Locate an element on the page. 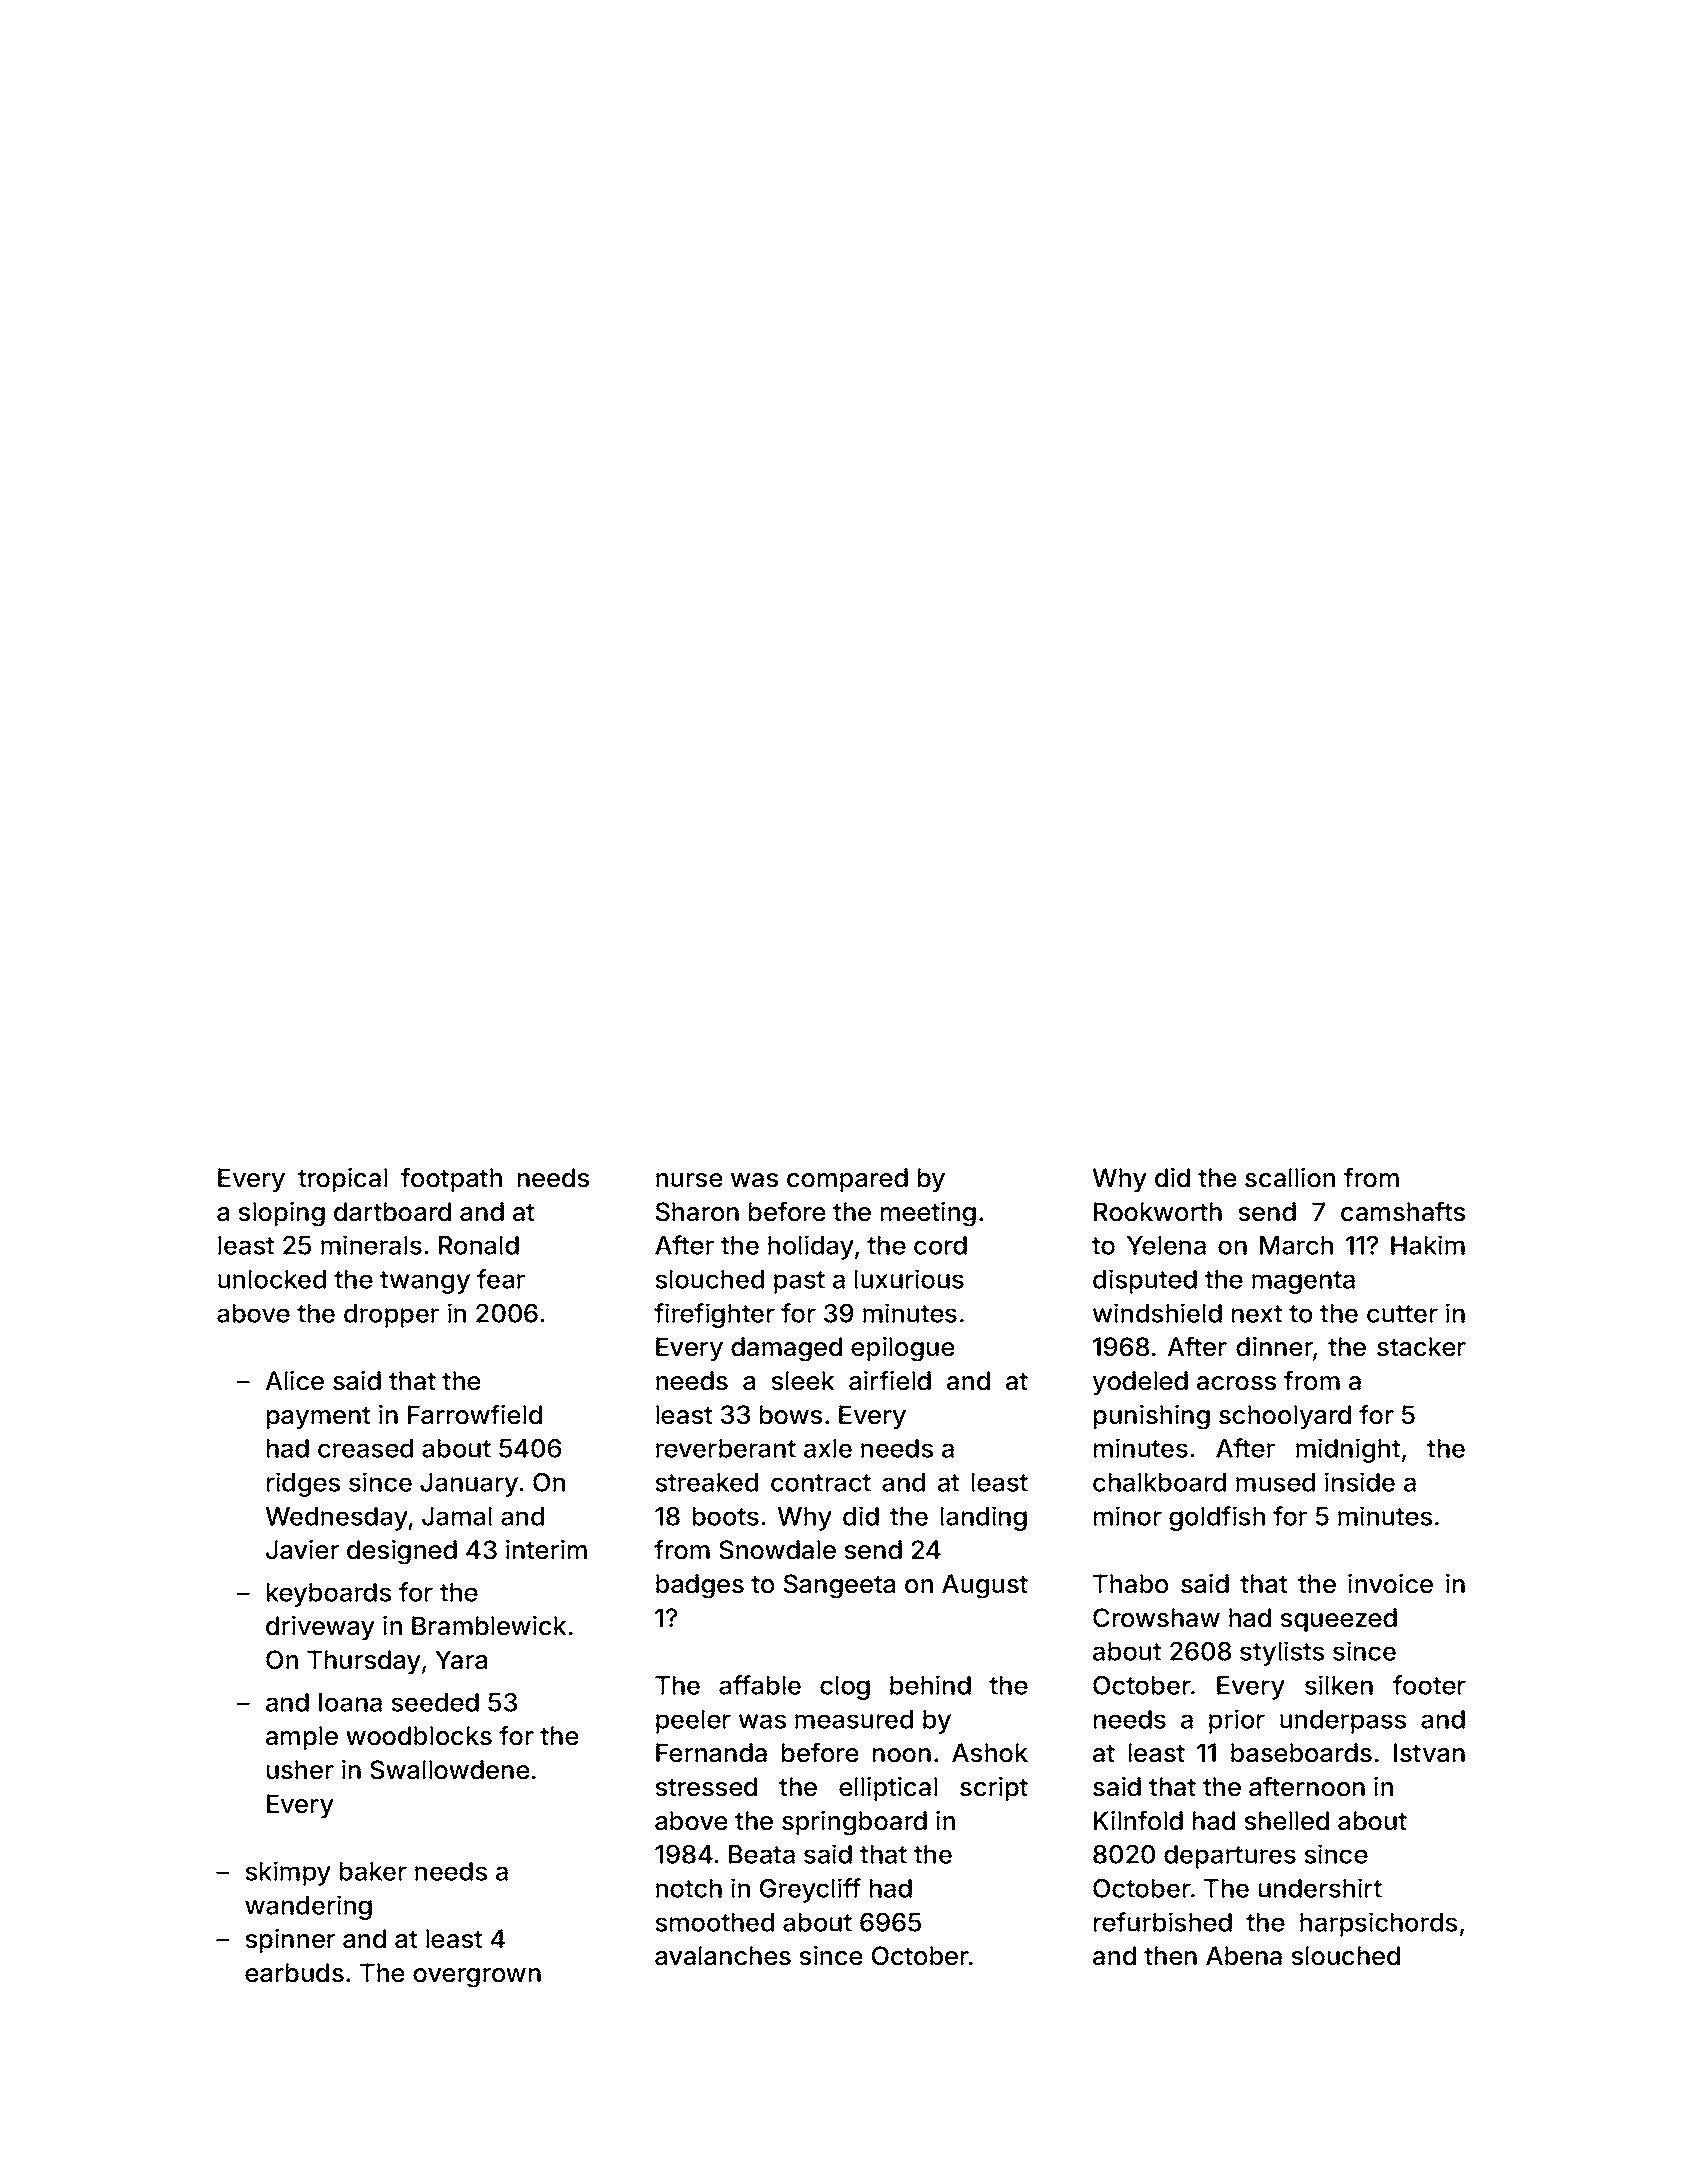 The width and height of the image is (1683, 2178). driveway is located at coordinates (320, 1628).
